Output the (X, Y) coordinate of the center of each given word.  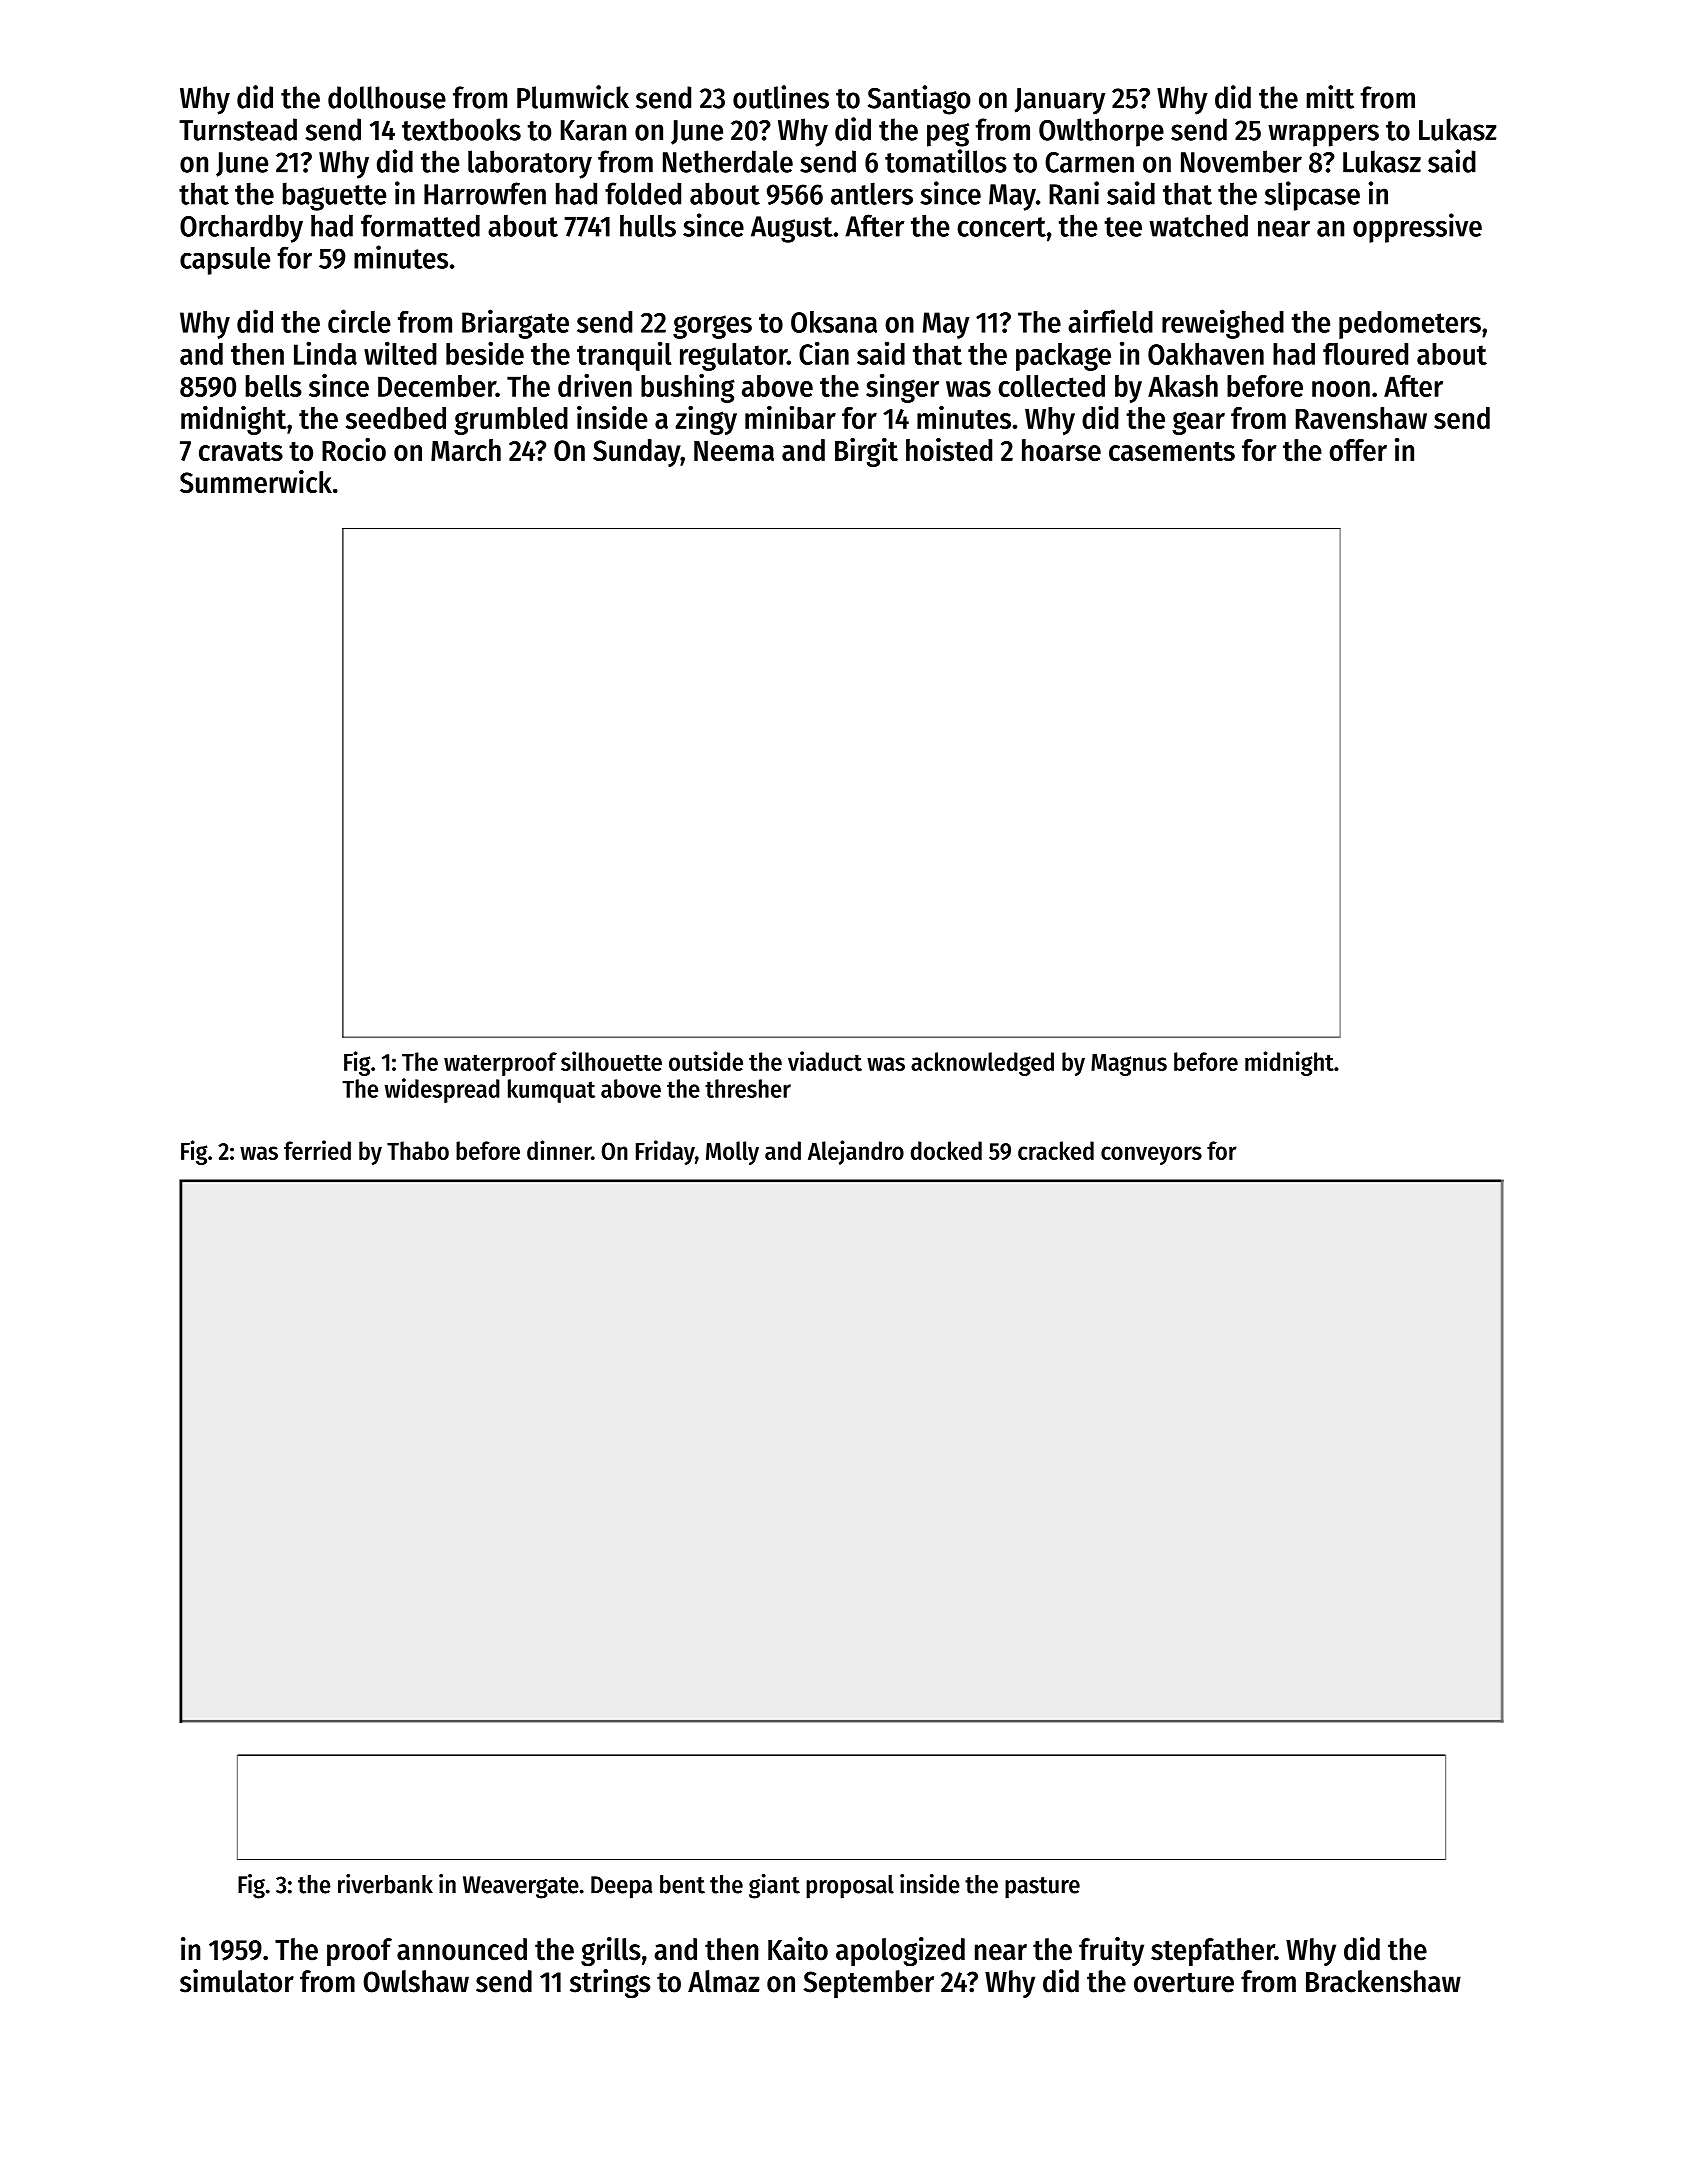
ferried (317, 1150)
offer (1358, 450)
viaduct (825, 1061)
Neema (734, 451)
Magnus (1129, 1065)
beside (485, 353)
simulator (237, 1981)
